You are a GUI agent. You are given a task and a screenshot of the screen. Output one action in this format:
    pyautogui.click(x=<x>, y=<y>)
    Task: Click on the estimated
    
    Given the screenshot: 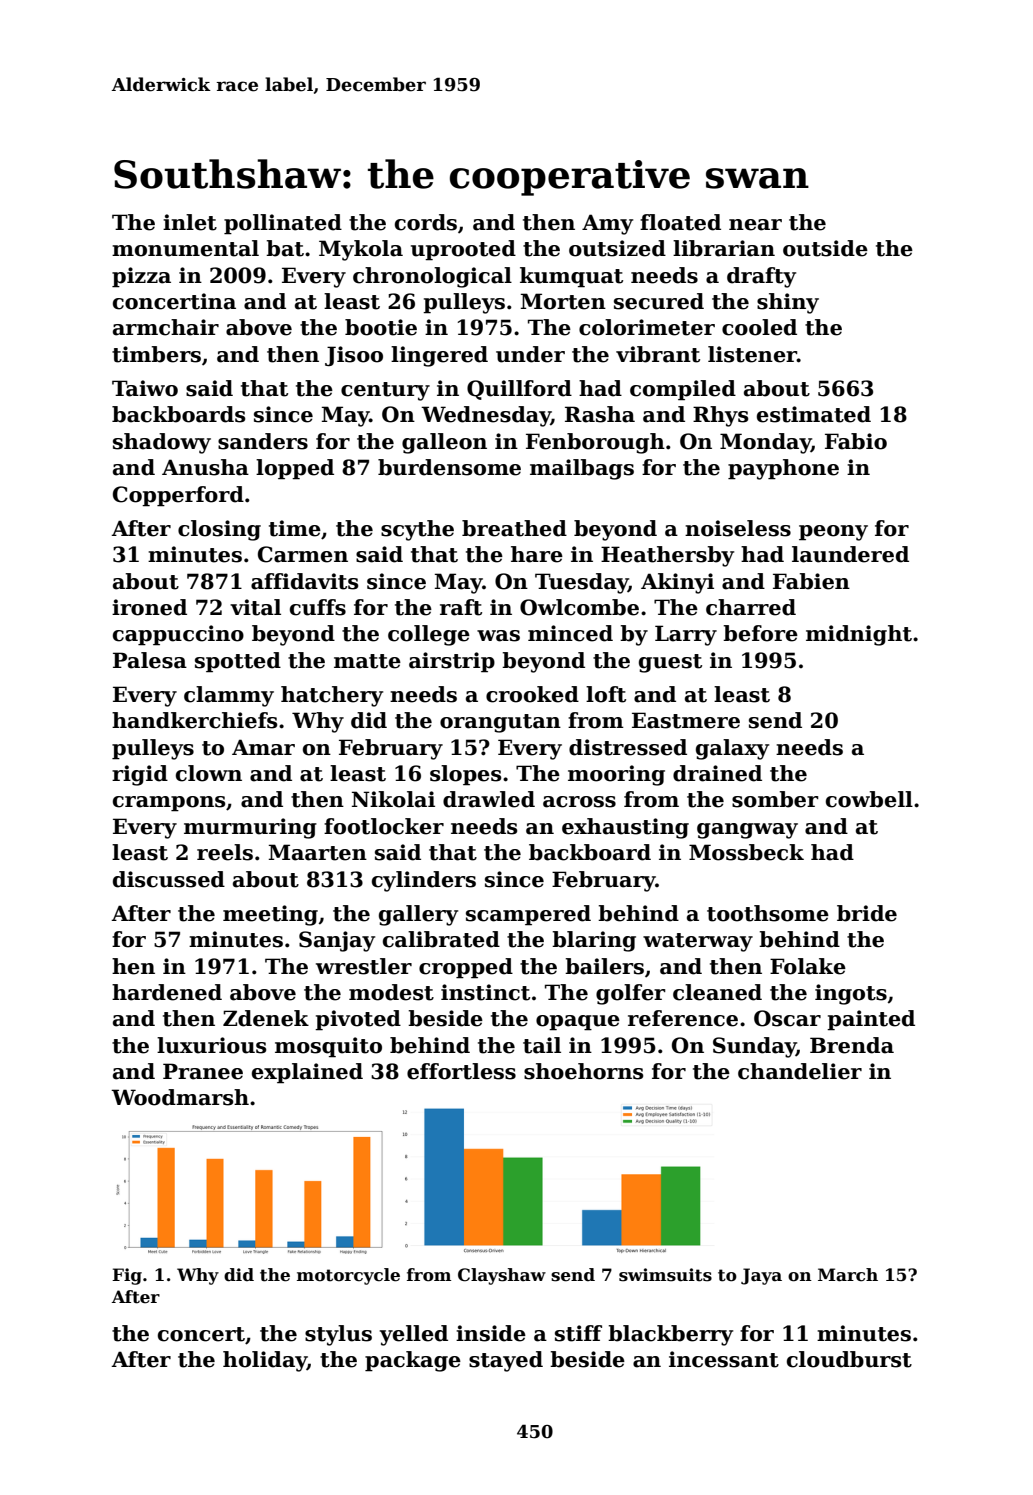 What is the action you would take?
    pyautogui.click(x=814, y=414)
